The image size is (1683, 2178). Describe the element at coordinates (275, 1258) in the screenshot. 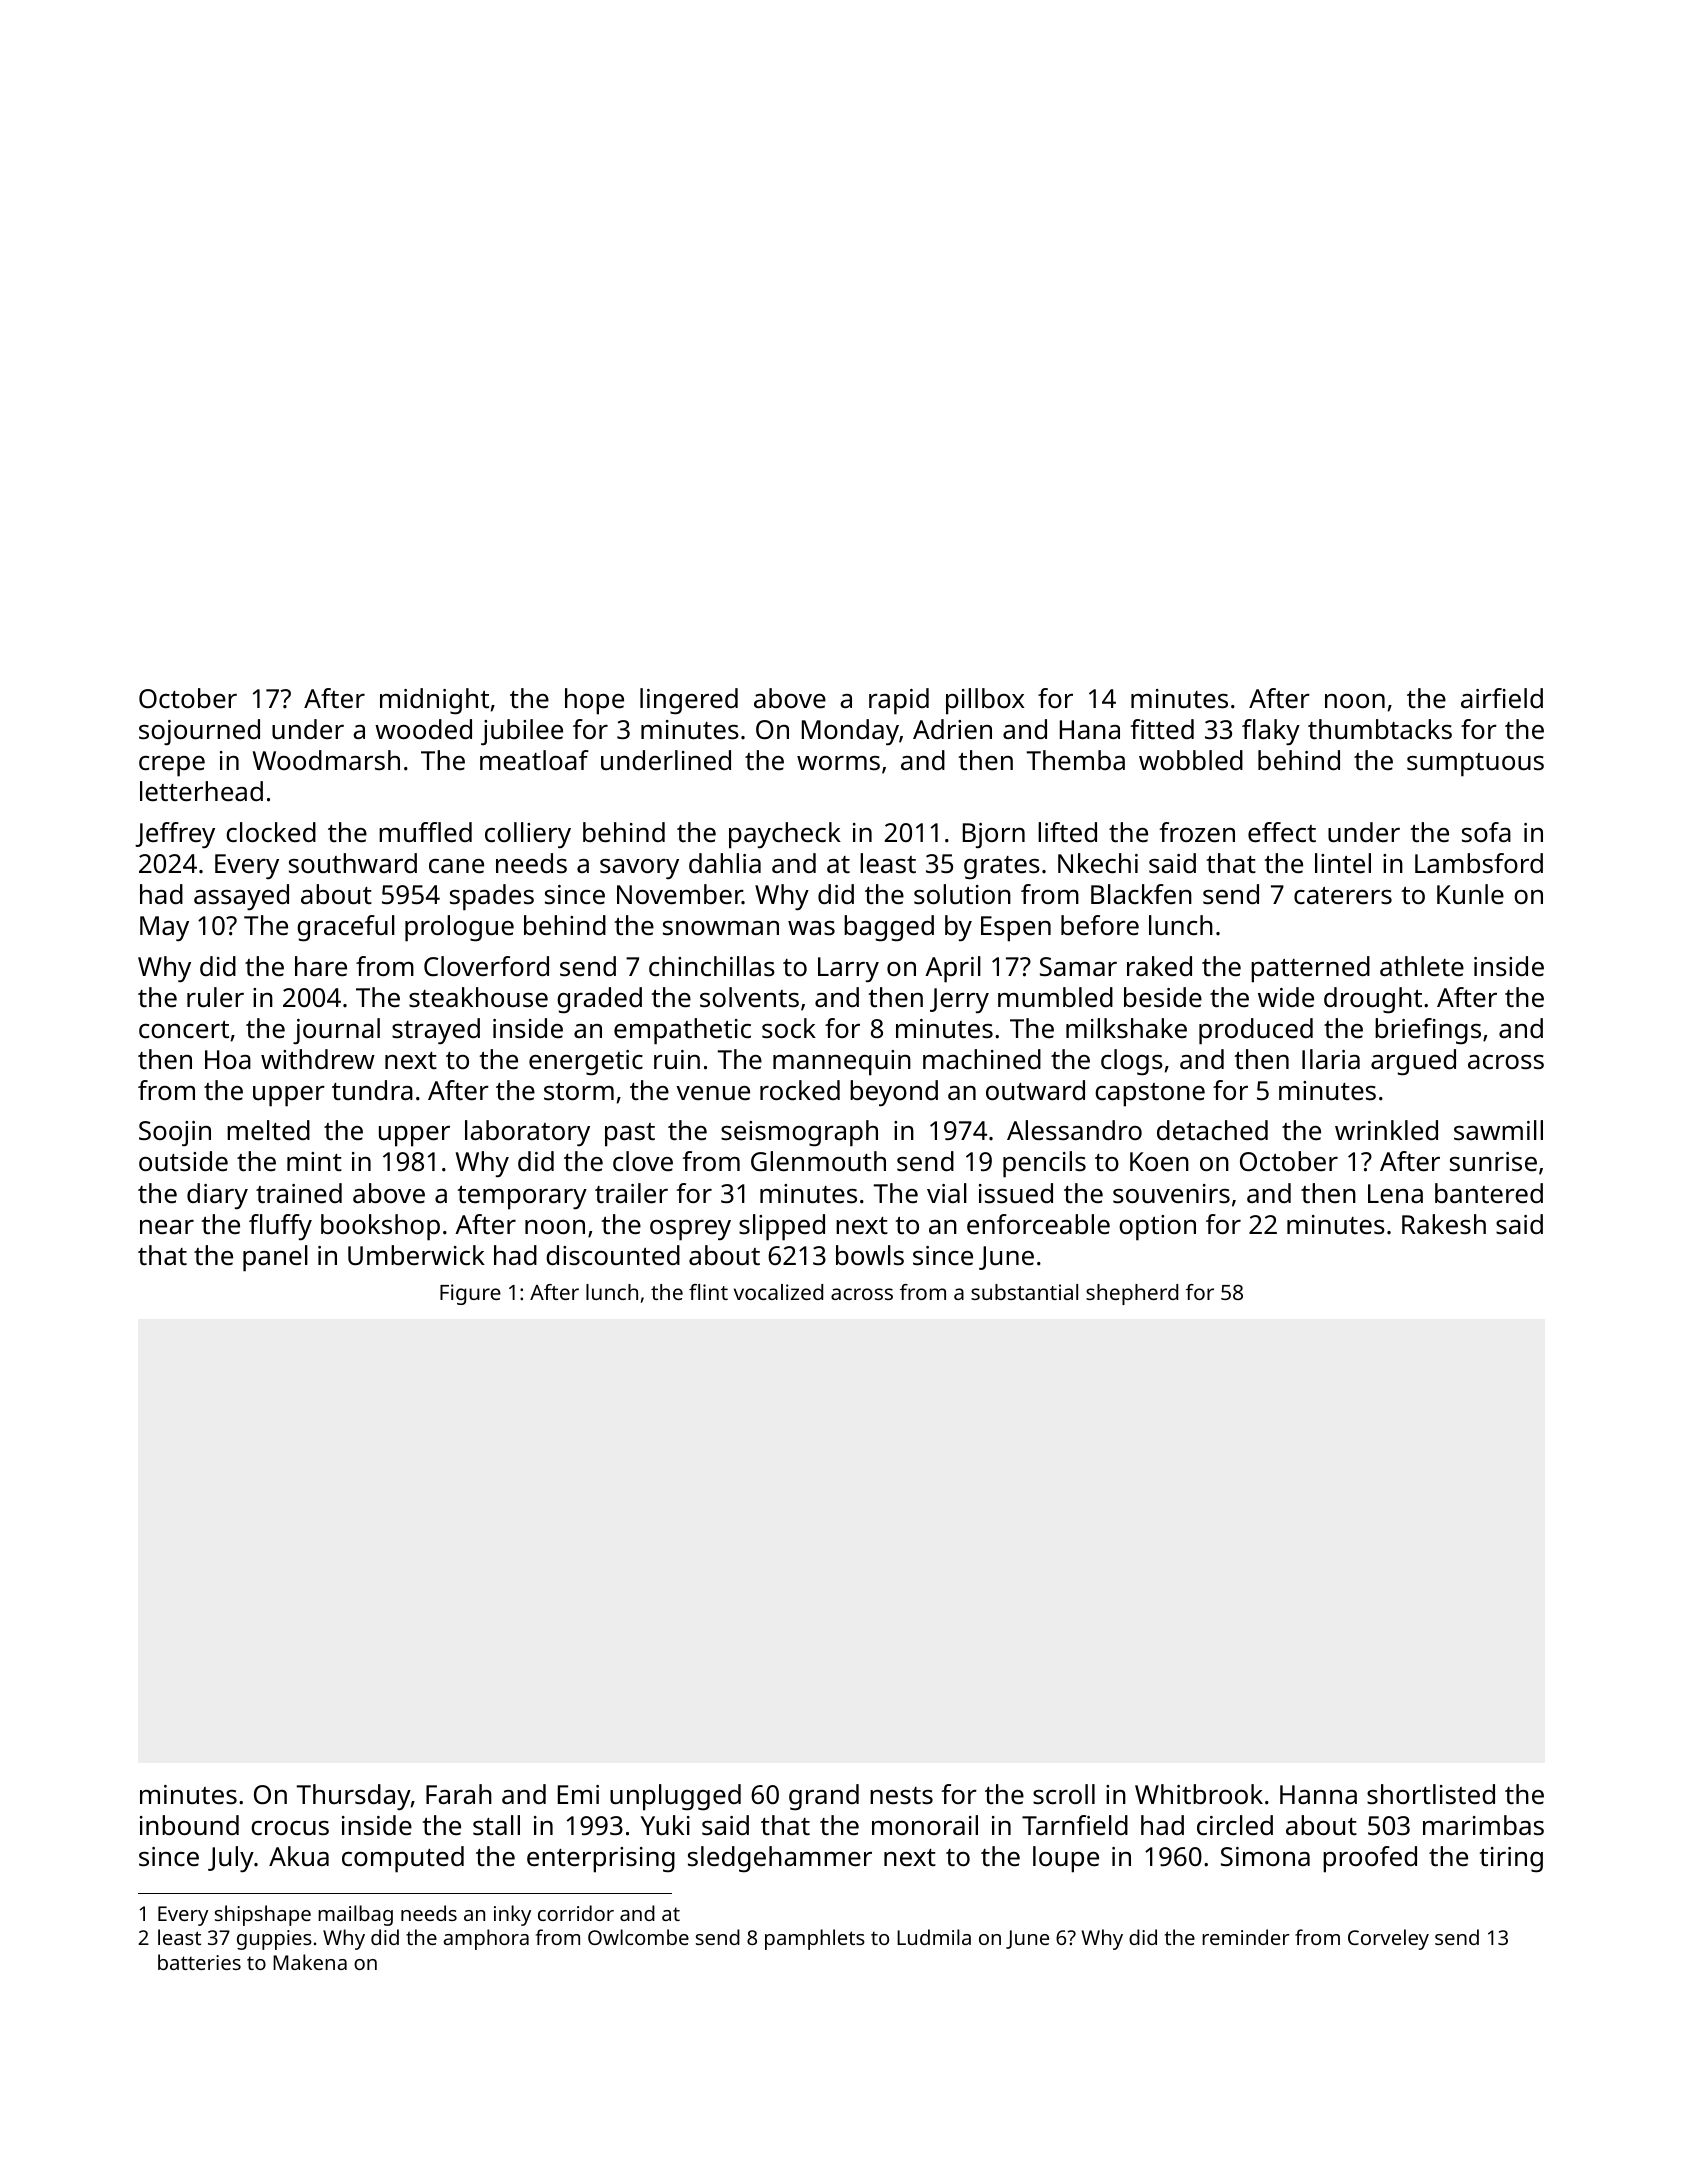

I see `panel` at that location.
